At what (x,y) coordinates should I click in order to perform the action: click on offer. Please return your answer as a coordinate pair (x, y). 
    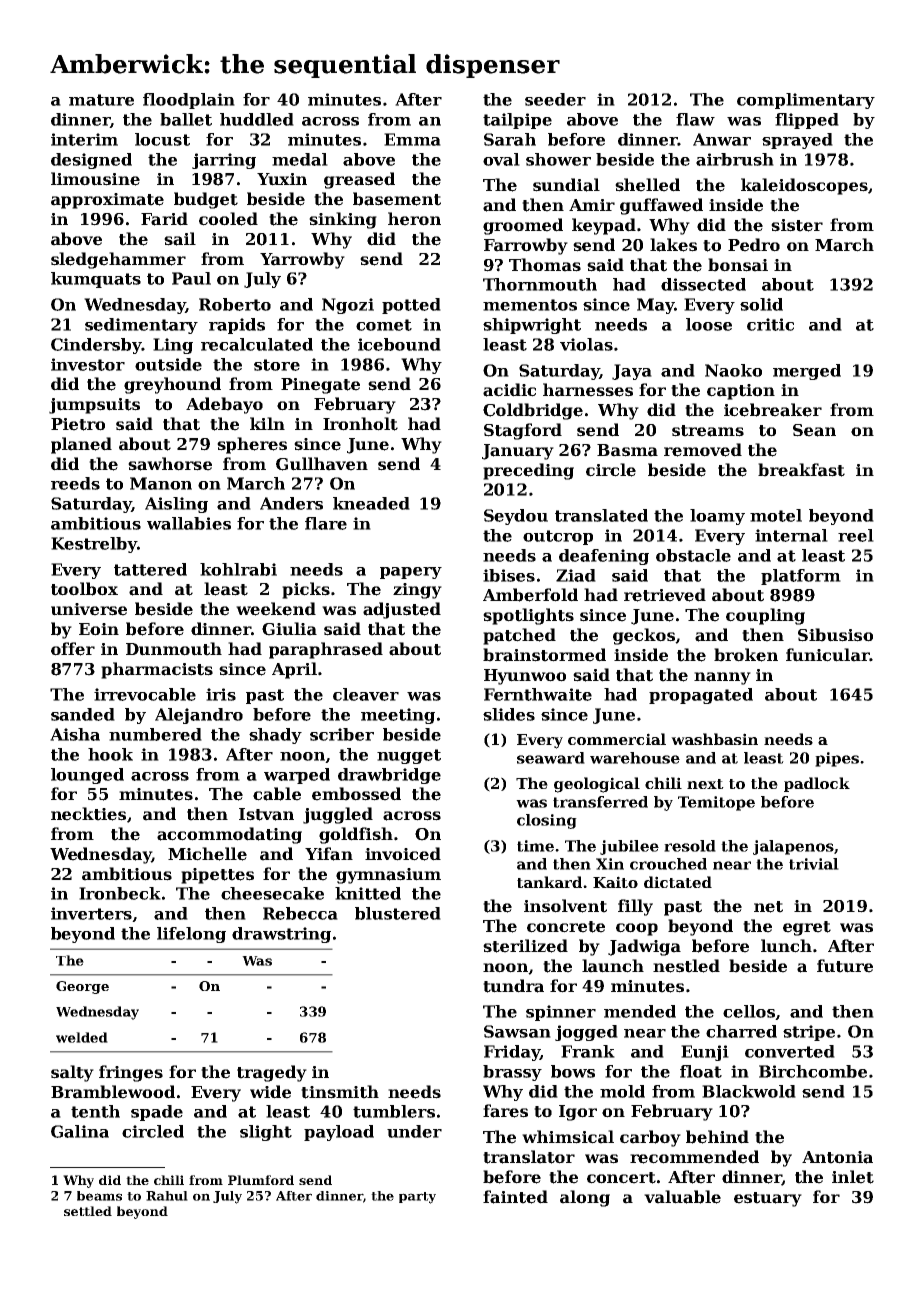
    Looking at the image, I should click on (73, 649).
